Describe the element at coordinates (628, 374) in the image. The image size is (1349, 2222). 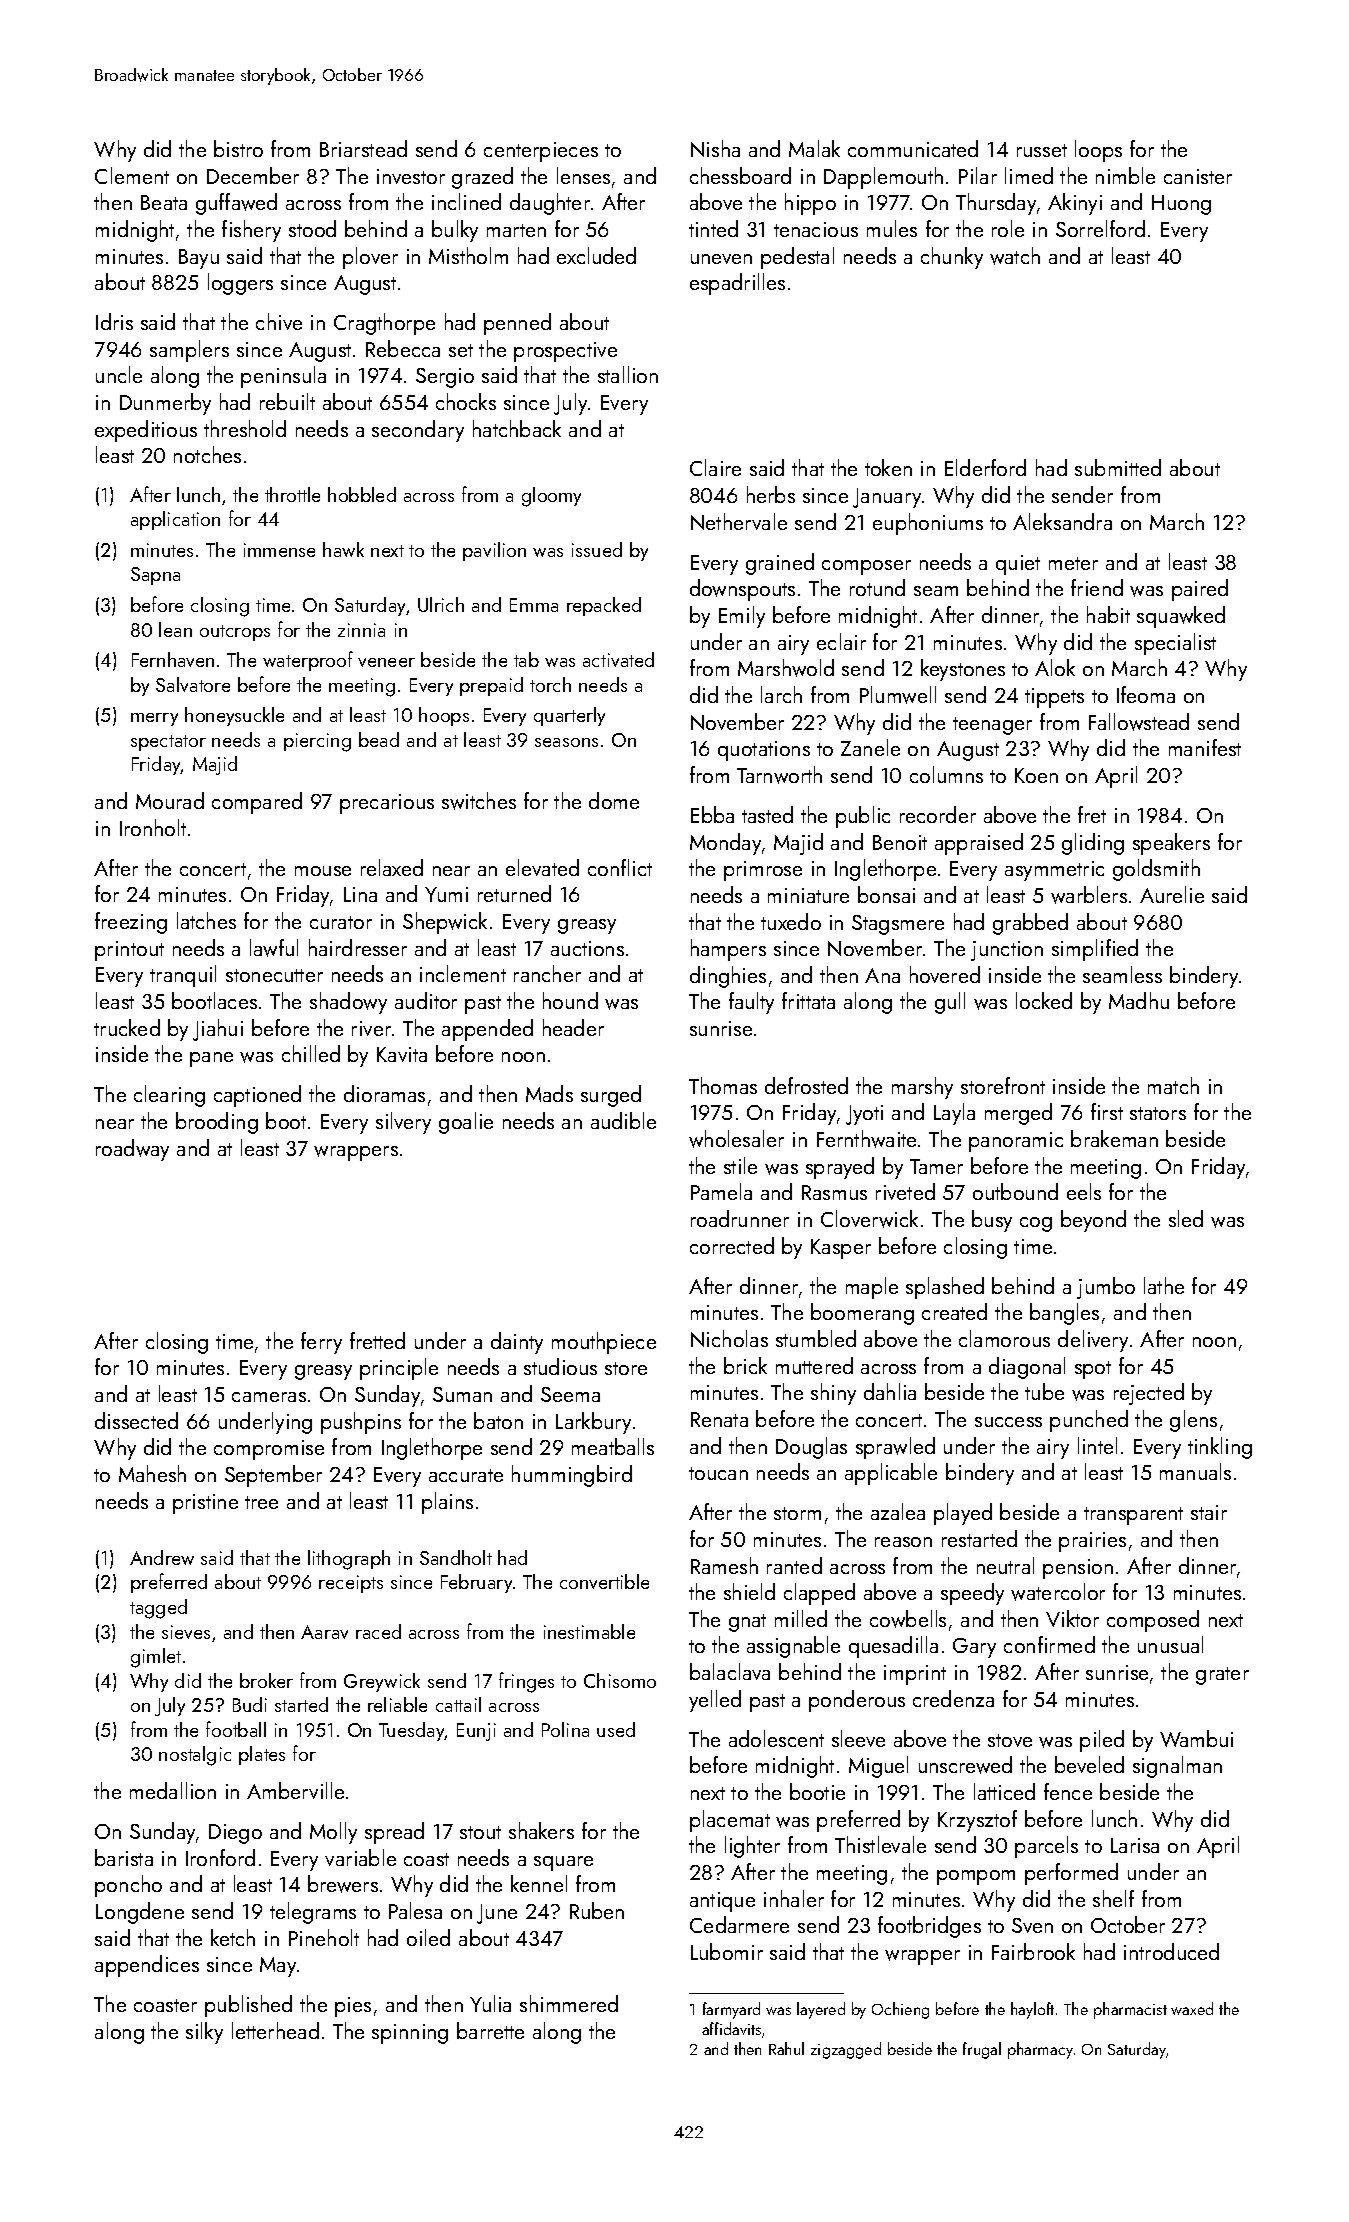
I see `stallion` at that location.
